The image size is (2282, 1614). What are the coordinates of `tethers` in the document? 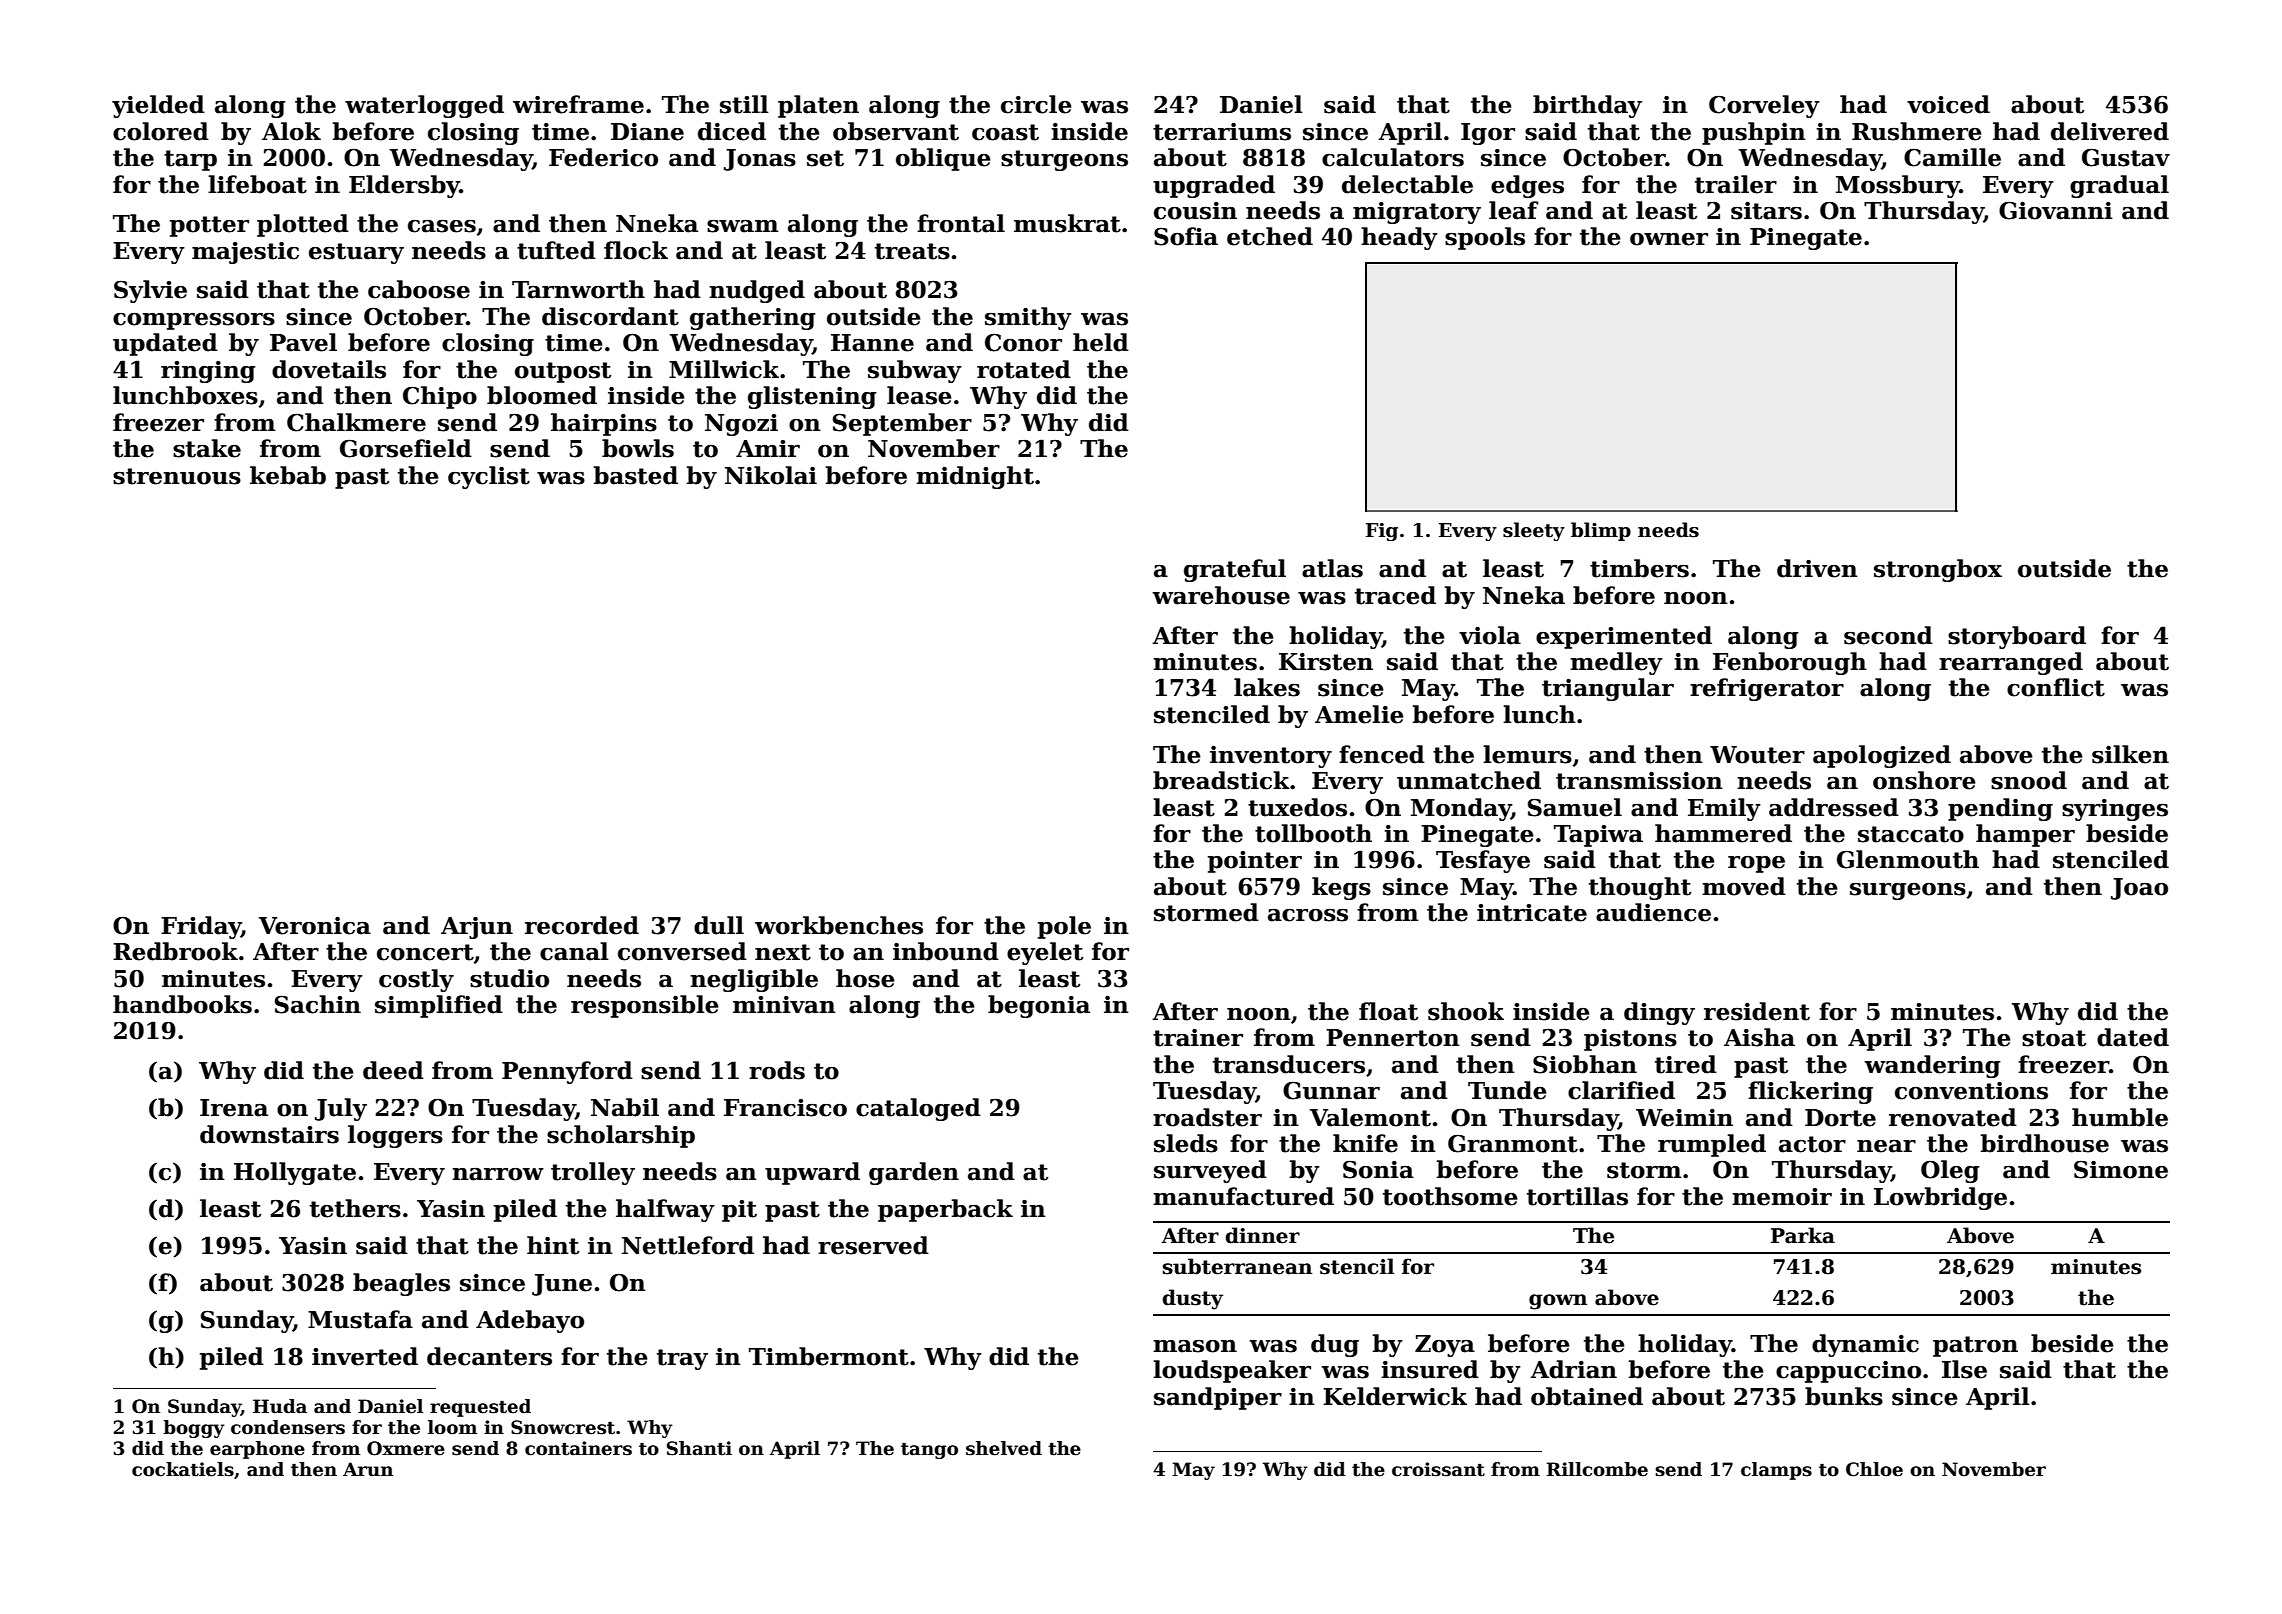 It's located at (355, 1208).
